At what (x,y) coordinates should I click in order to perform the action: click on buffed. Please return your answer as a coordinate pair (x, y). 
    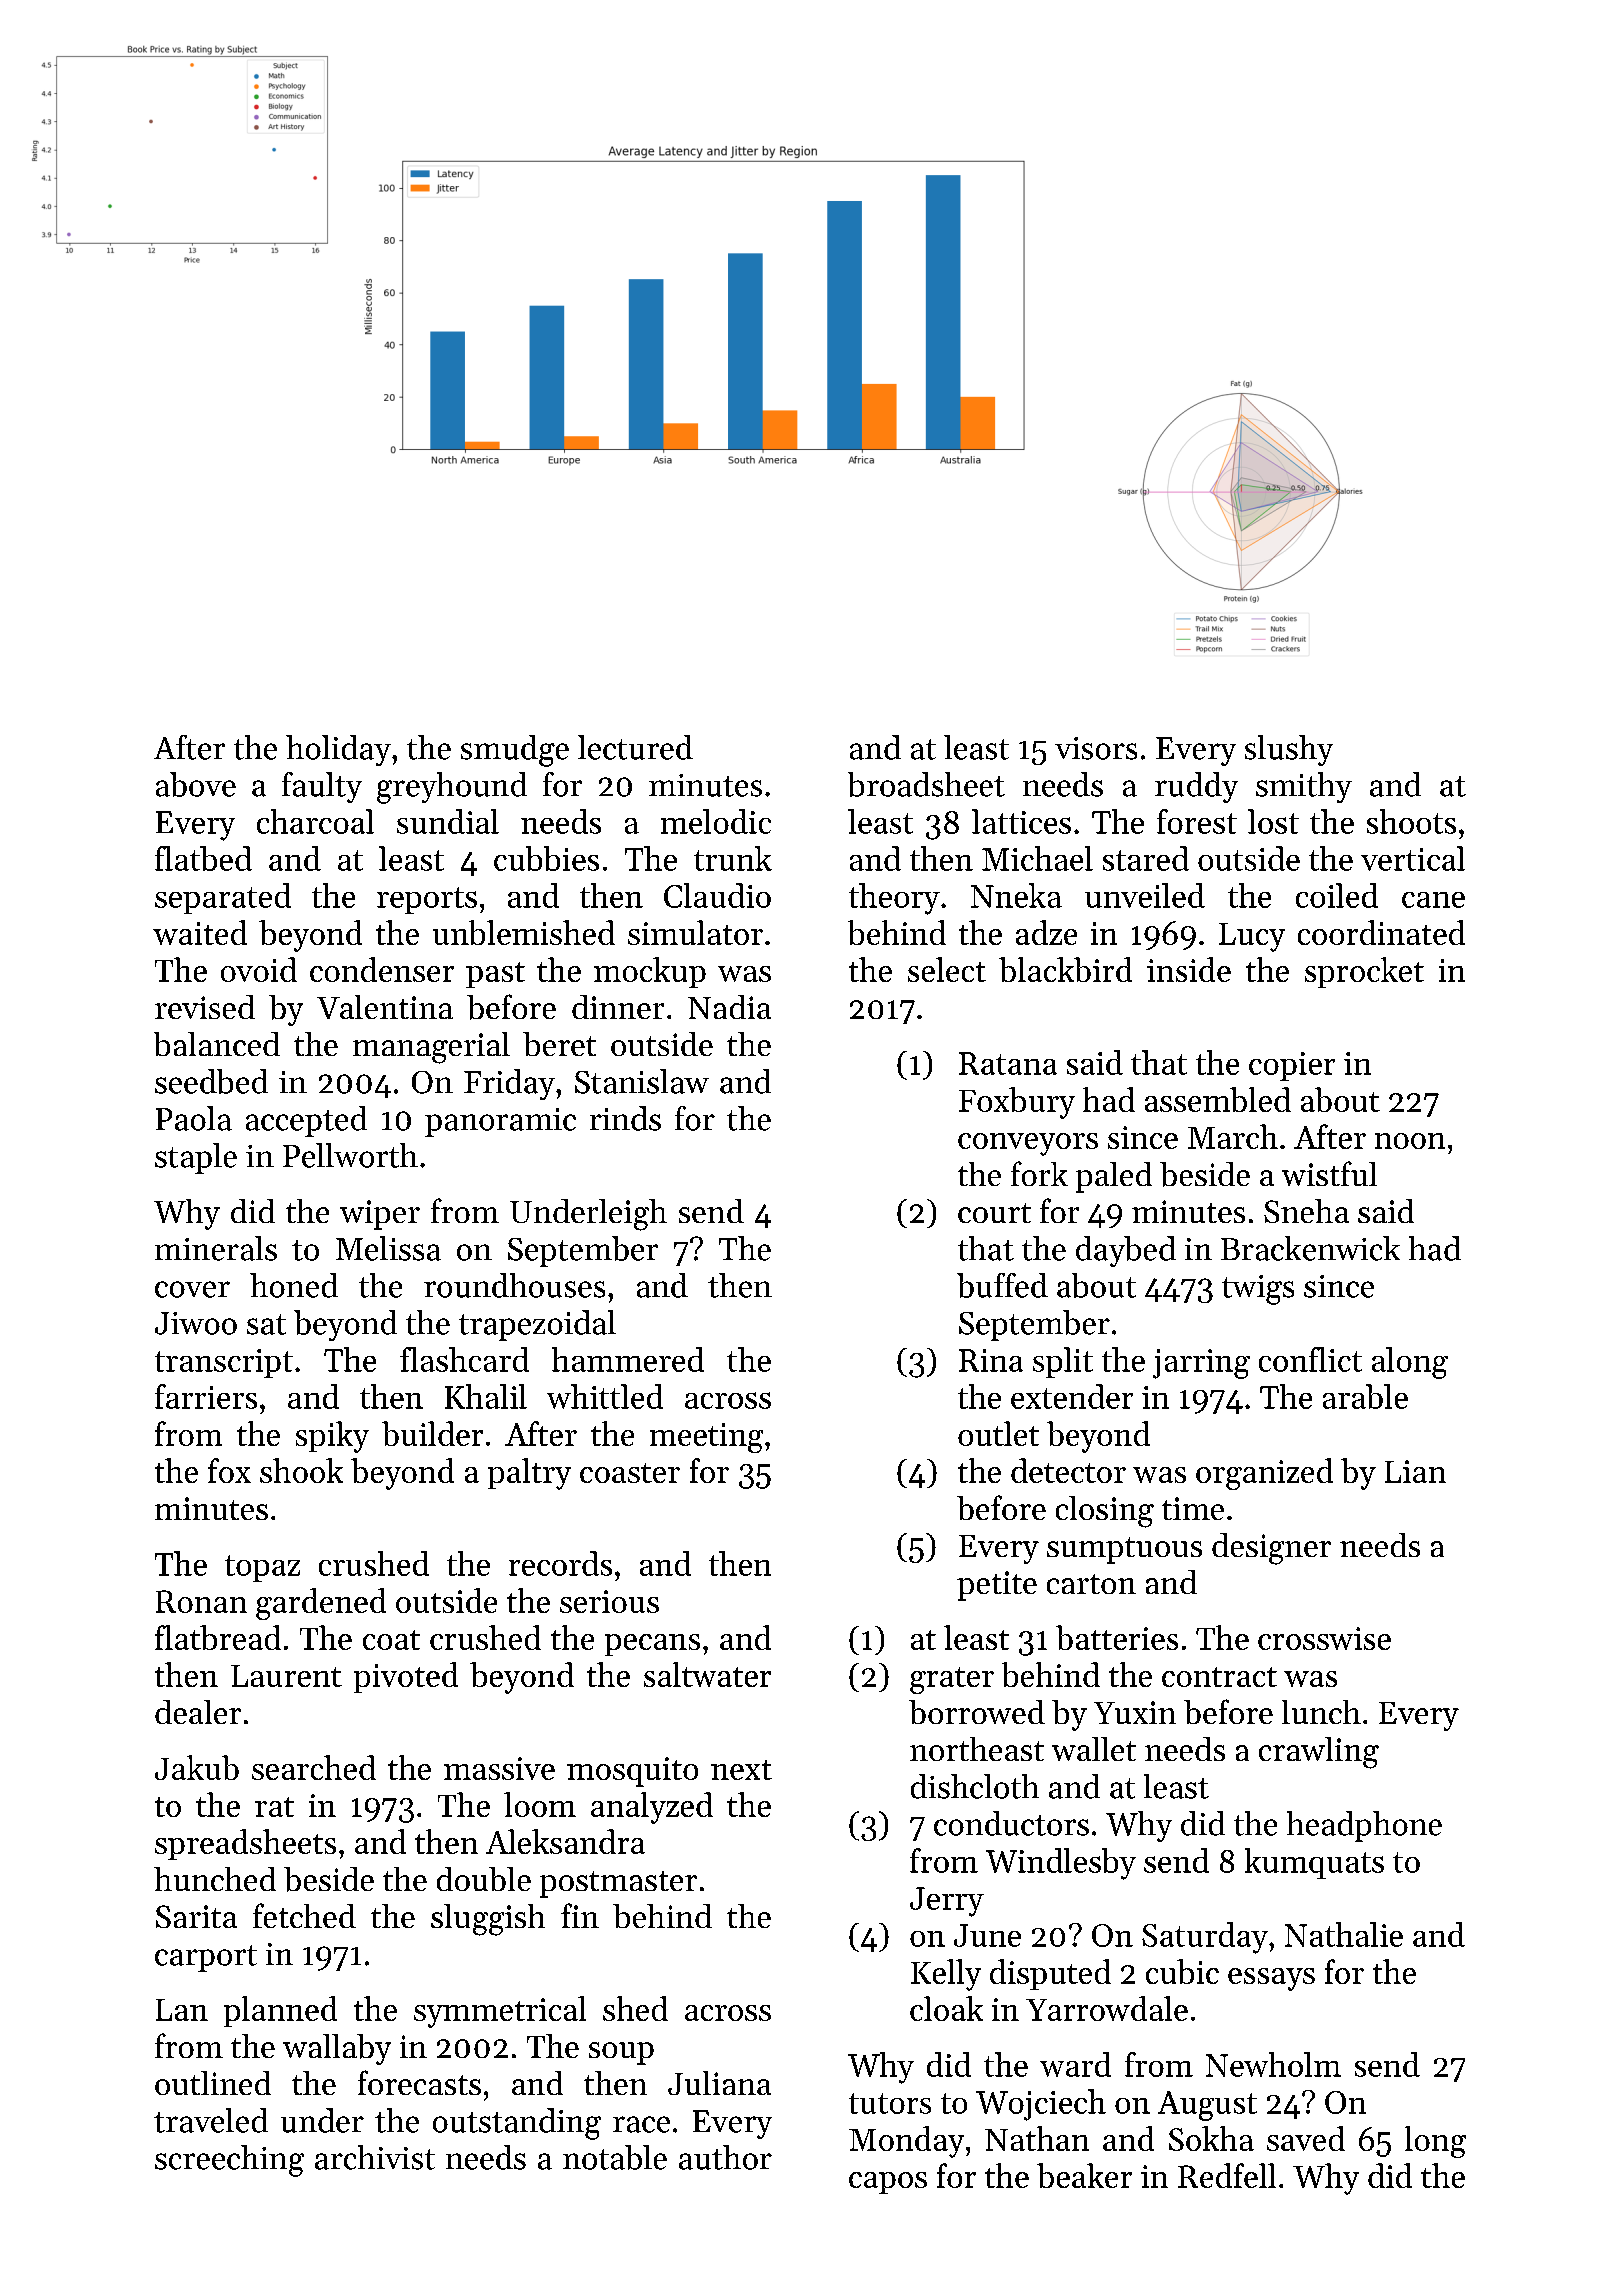
    Looking at the image, I should click on (1002, 1285).
